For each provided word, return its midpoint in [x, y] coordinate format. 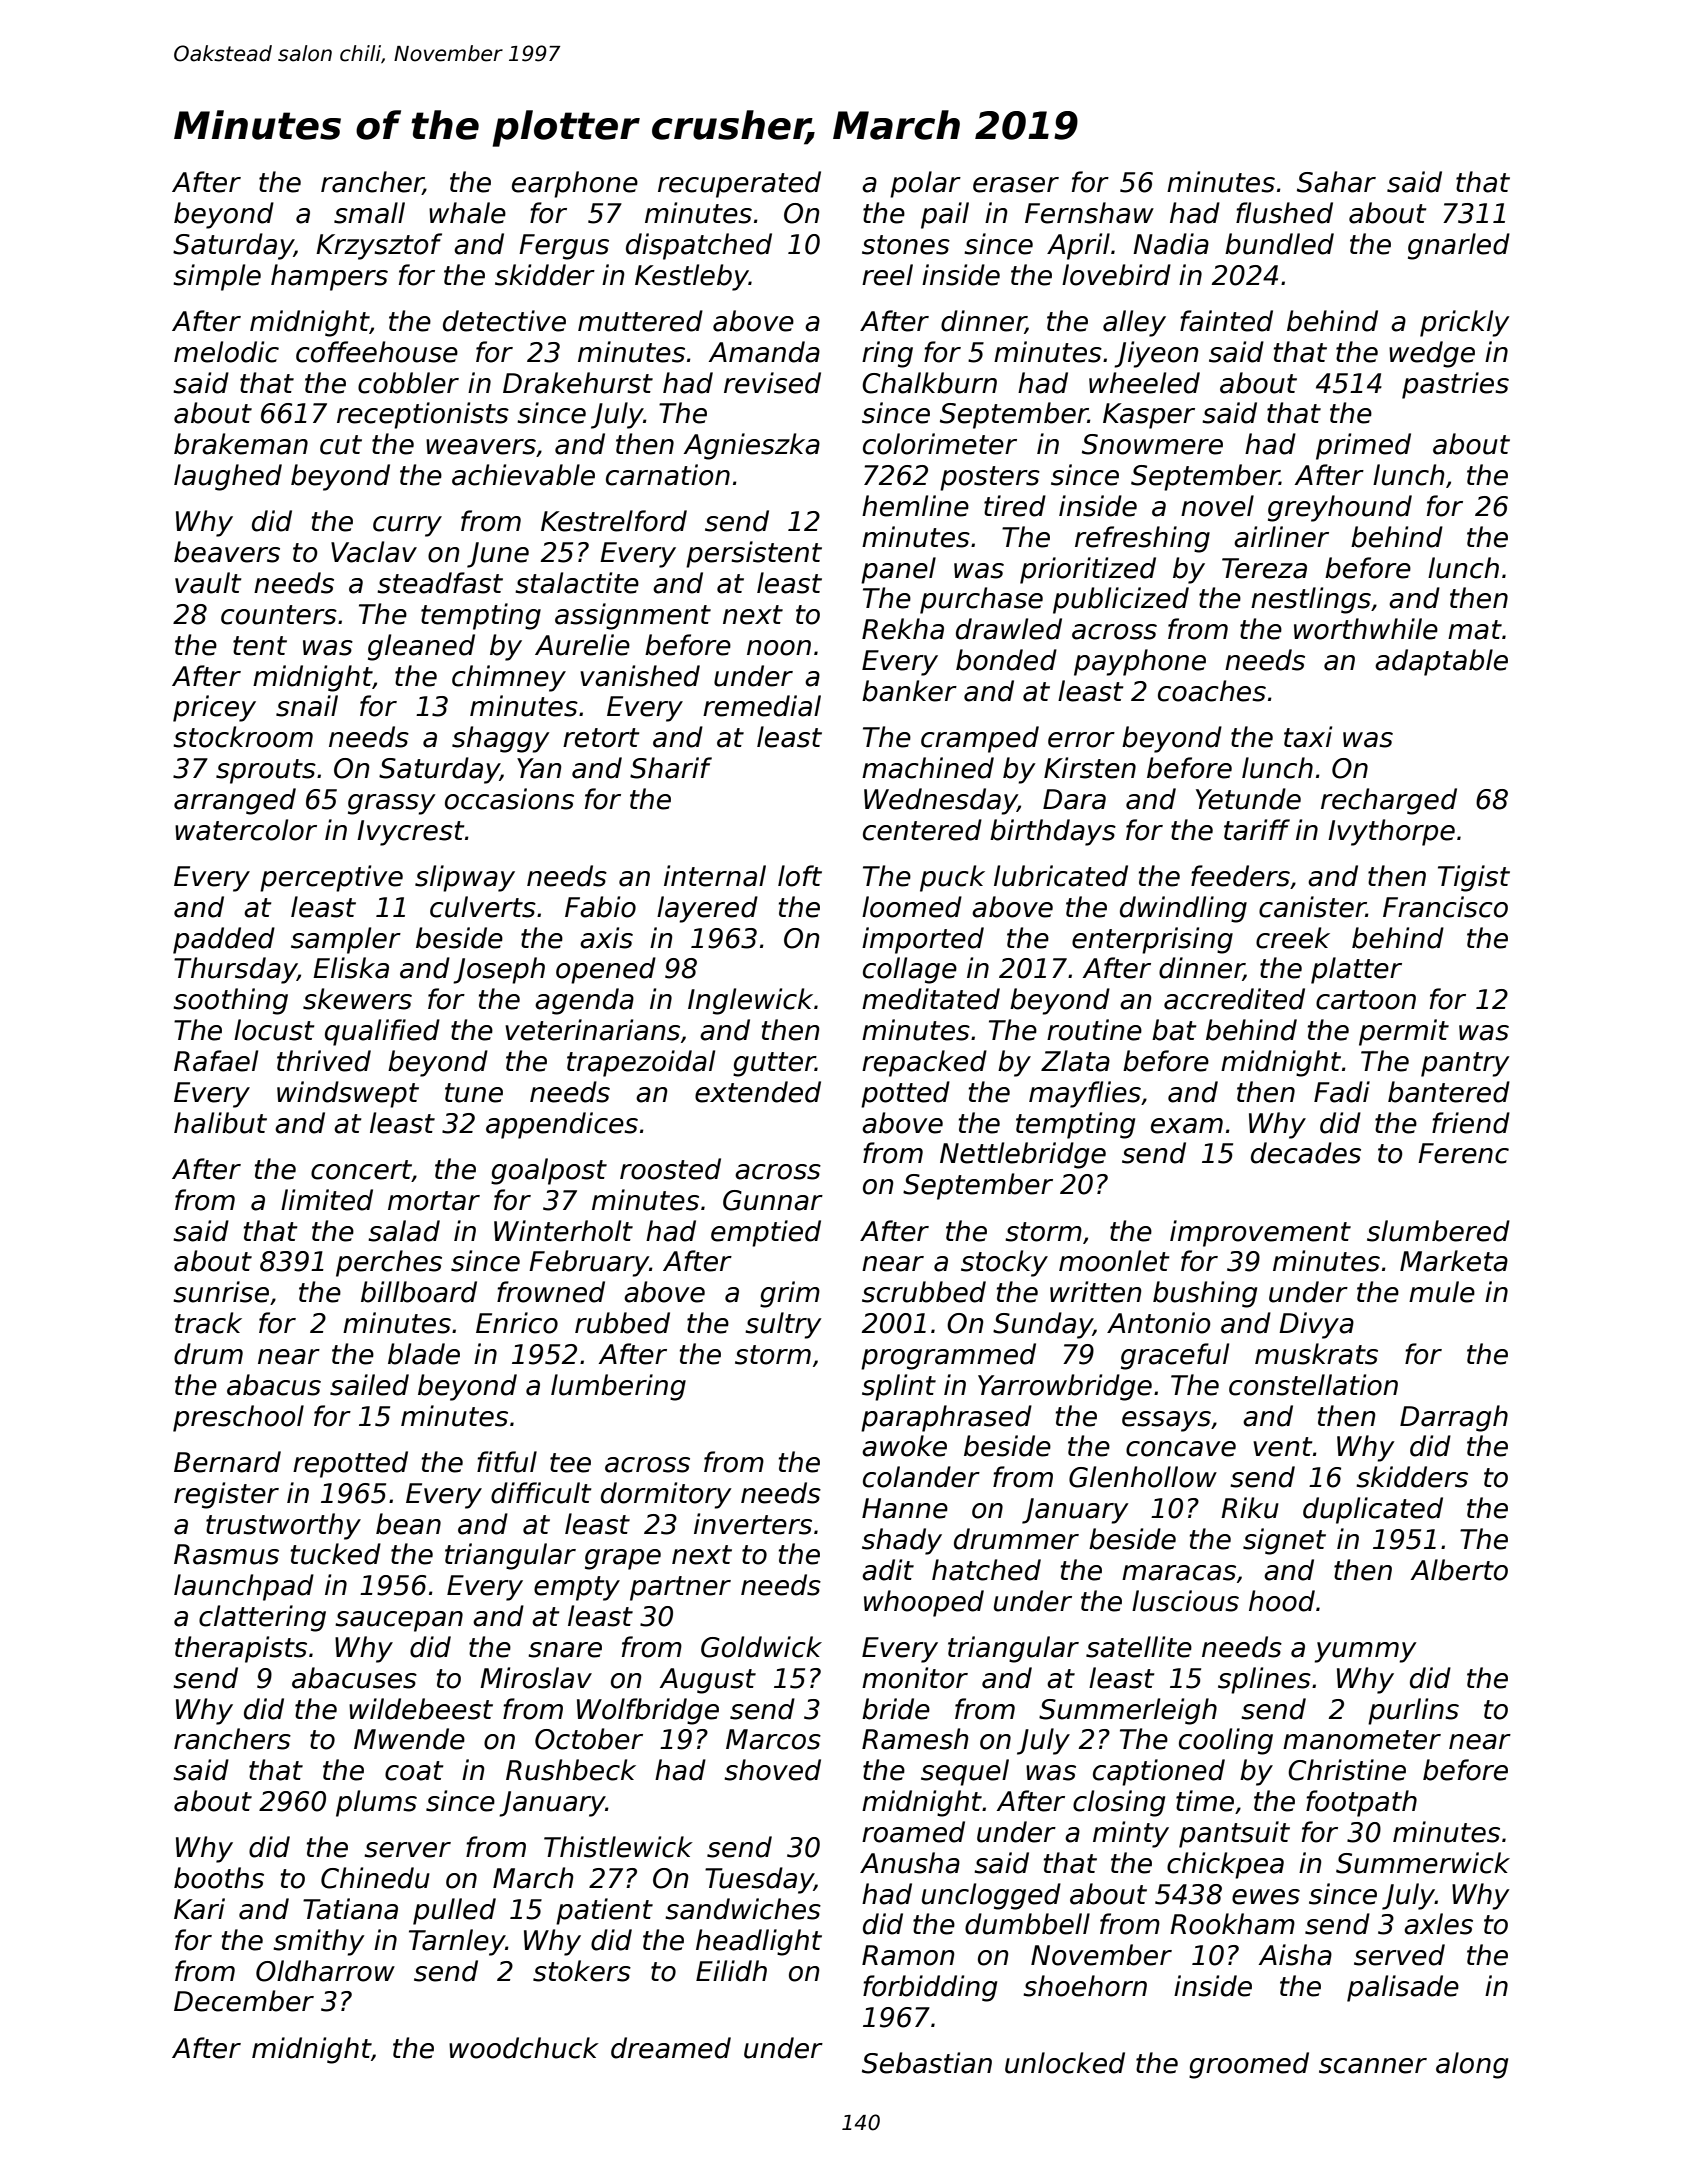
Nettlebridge [1023, 1155]
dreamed [671, 2048]
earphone [575, 184]
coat [414, 1771]
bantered [1449, 1092]
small [369, 213]
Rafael [216, 1061]
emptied [766, 1233]
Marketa [1454, 1261]
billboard [419, 1292]
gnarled [1459, 246]
